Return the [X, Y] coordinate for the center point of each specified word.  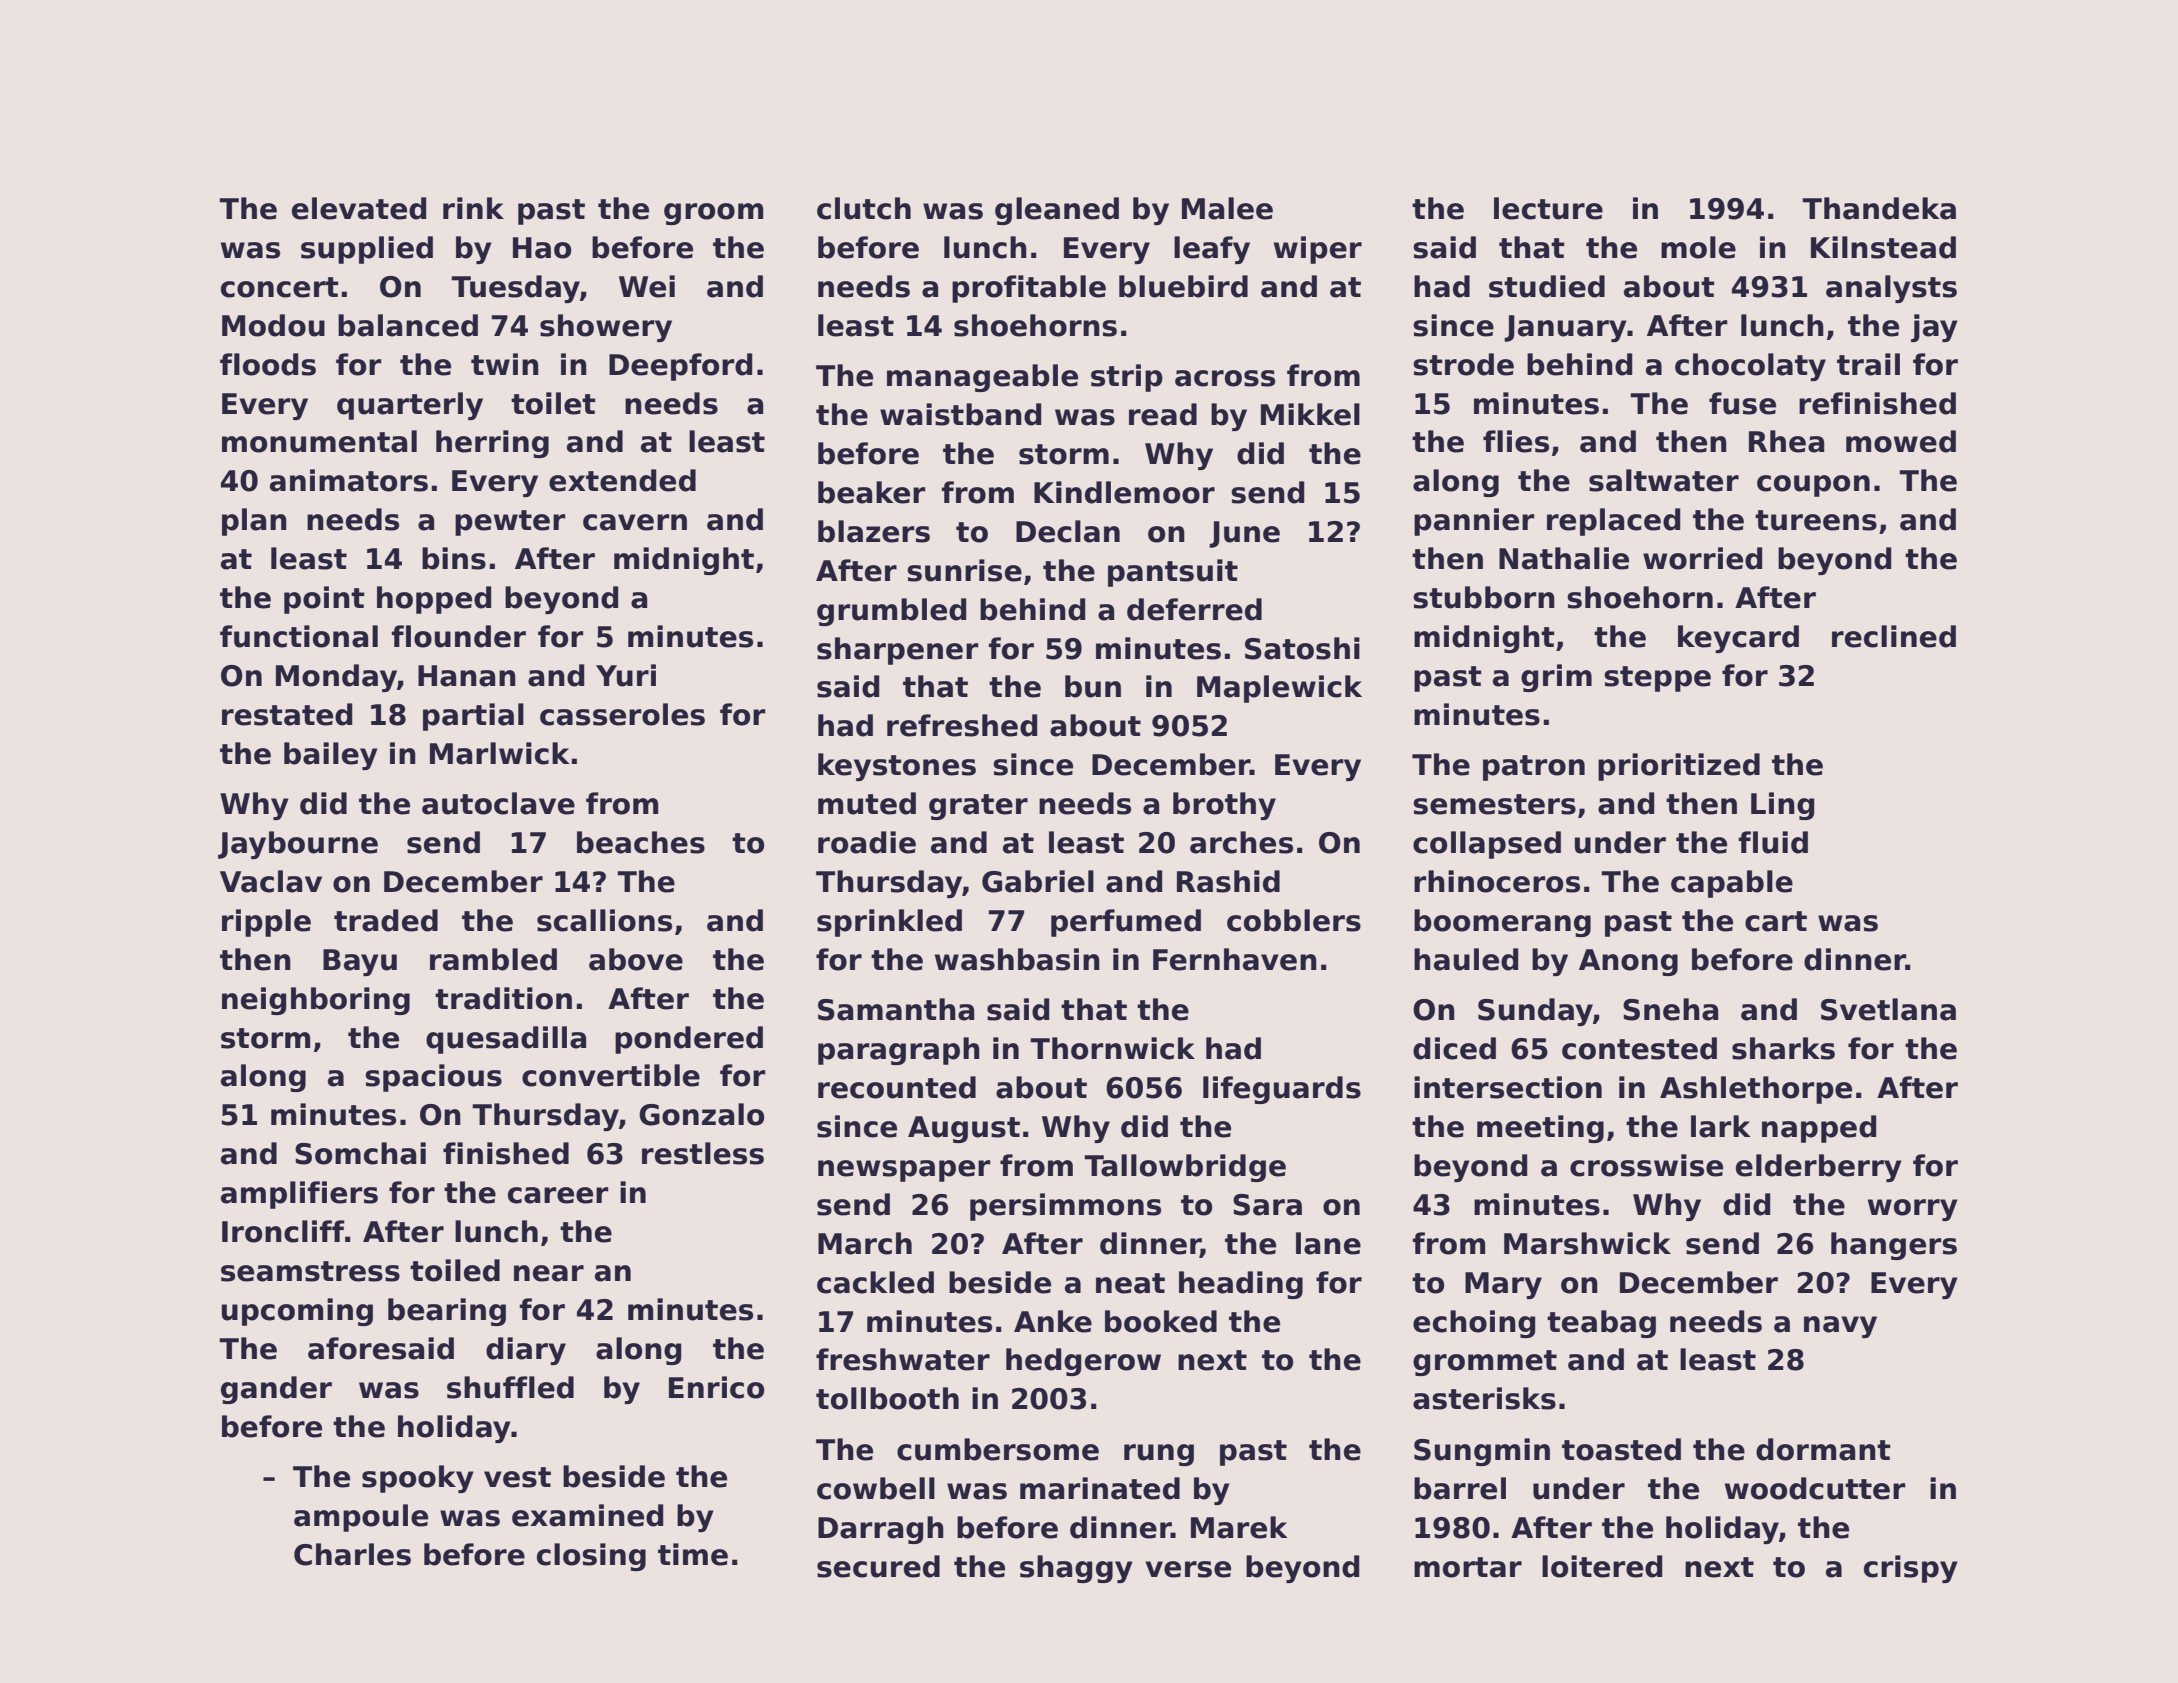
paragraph [899, 1051]
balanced [408, 325]
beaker [872, 492]
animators [349, 480]
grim [1556, 678]
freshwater [903, 1359]
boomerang [1502, 923]
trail [1868, 364]
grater [978, 807]
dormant [1823, 1449]
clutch [864, 208]
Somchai [360, 1153]
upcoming [297, 1312]
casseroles [622, 714]
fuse [1742, 403]
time [693, 1554]
